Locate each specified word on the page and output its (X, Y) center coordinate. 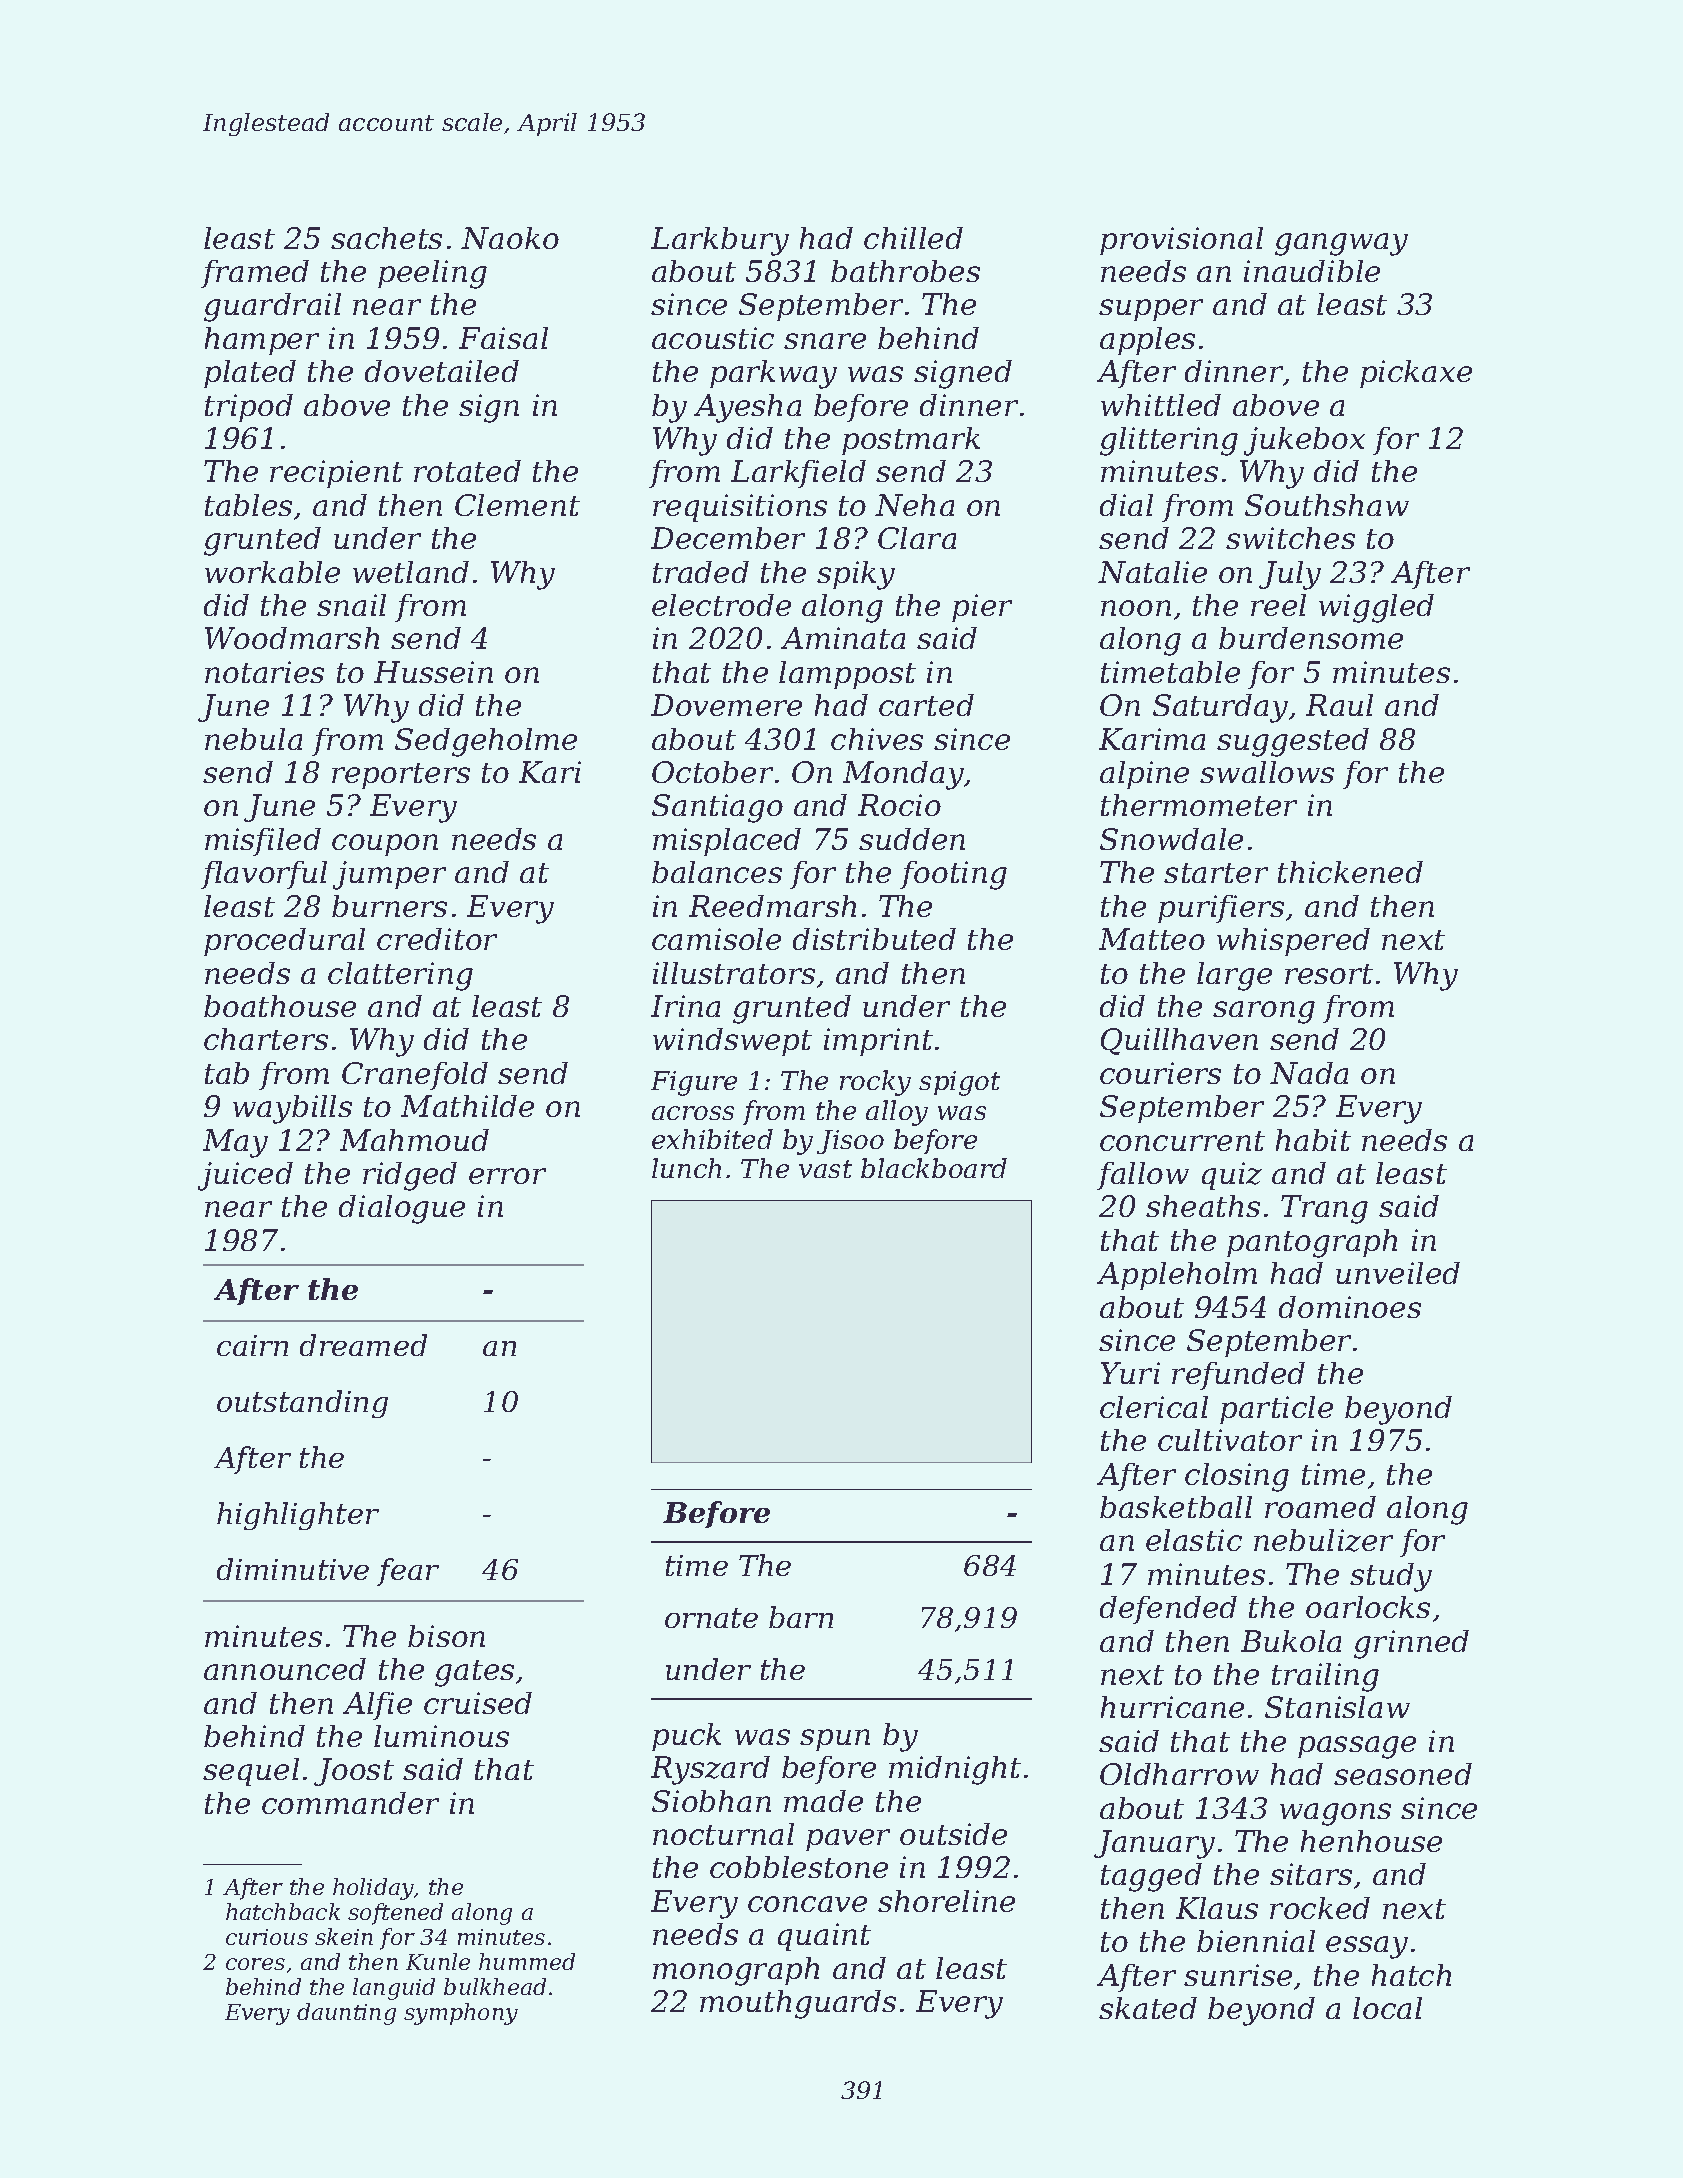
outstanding (302, 1404)
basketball (1176, 1507)
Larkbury (720, 241)
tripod (249, 408)
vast (825, 1169)
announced (285, 1669)
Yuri (1130, 1373)
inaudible (1312, 271)
